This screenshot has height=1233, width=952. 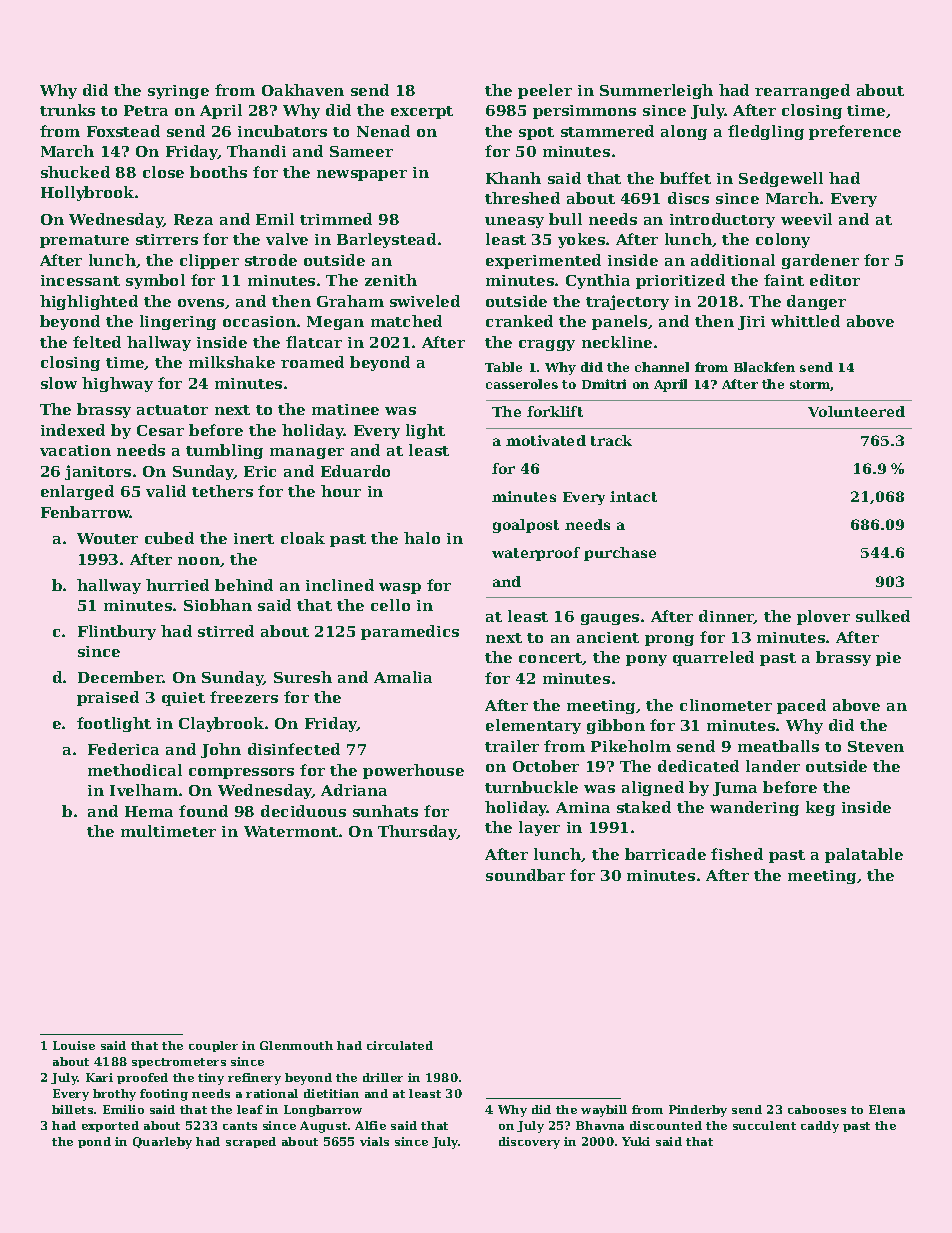 I want to click on Wouter, so click(x=107, y=538).
